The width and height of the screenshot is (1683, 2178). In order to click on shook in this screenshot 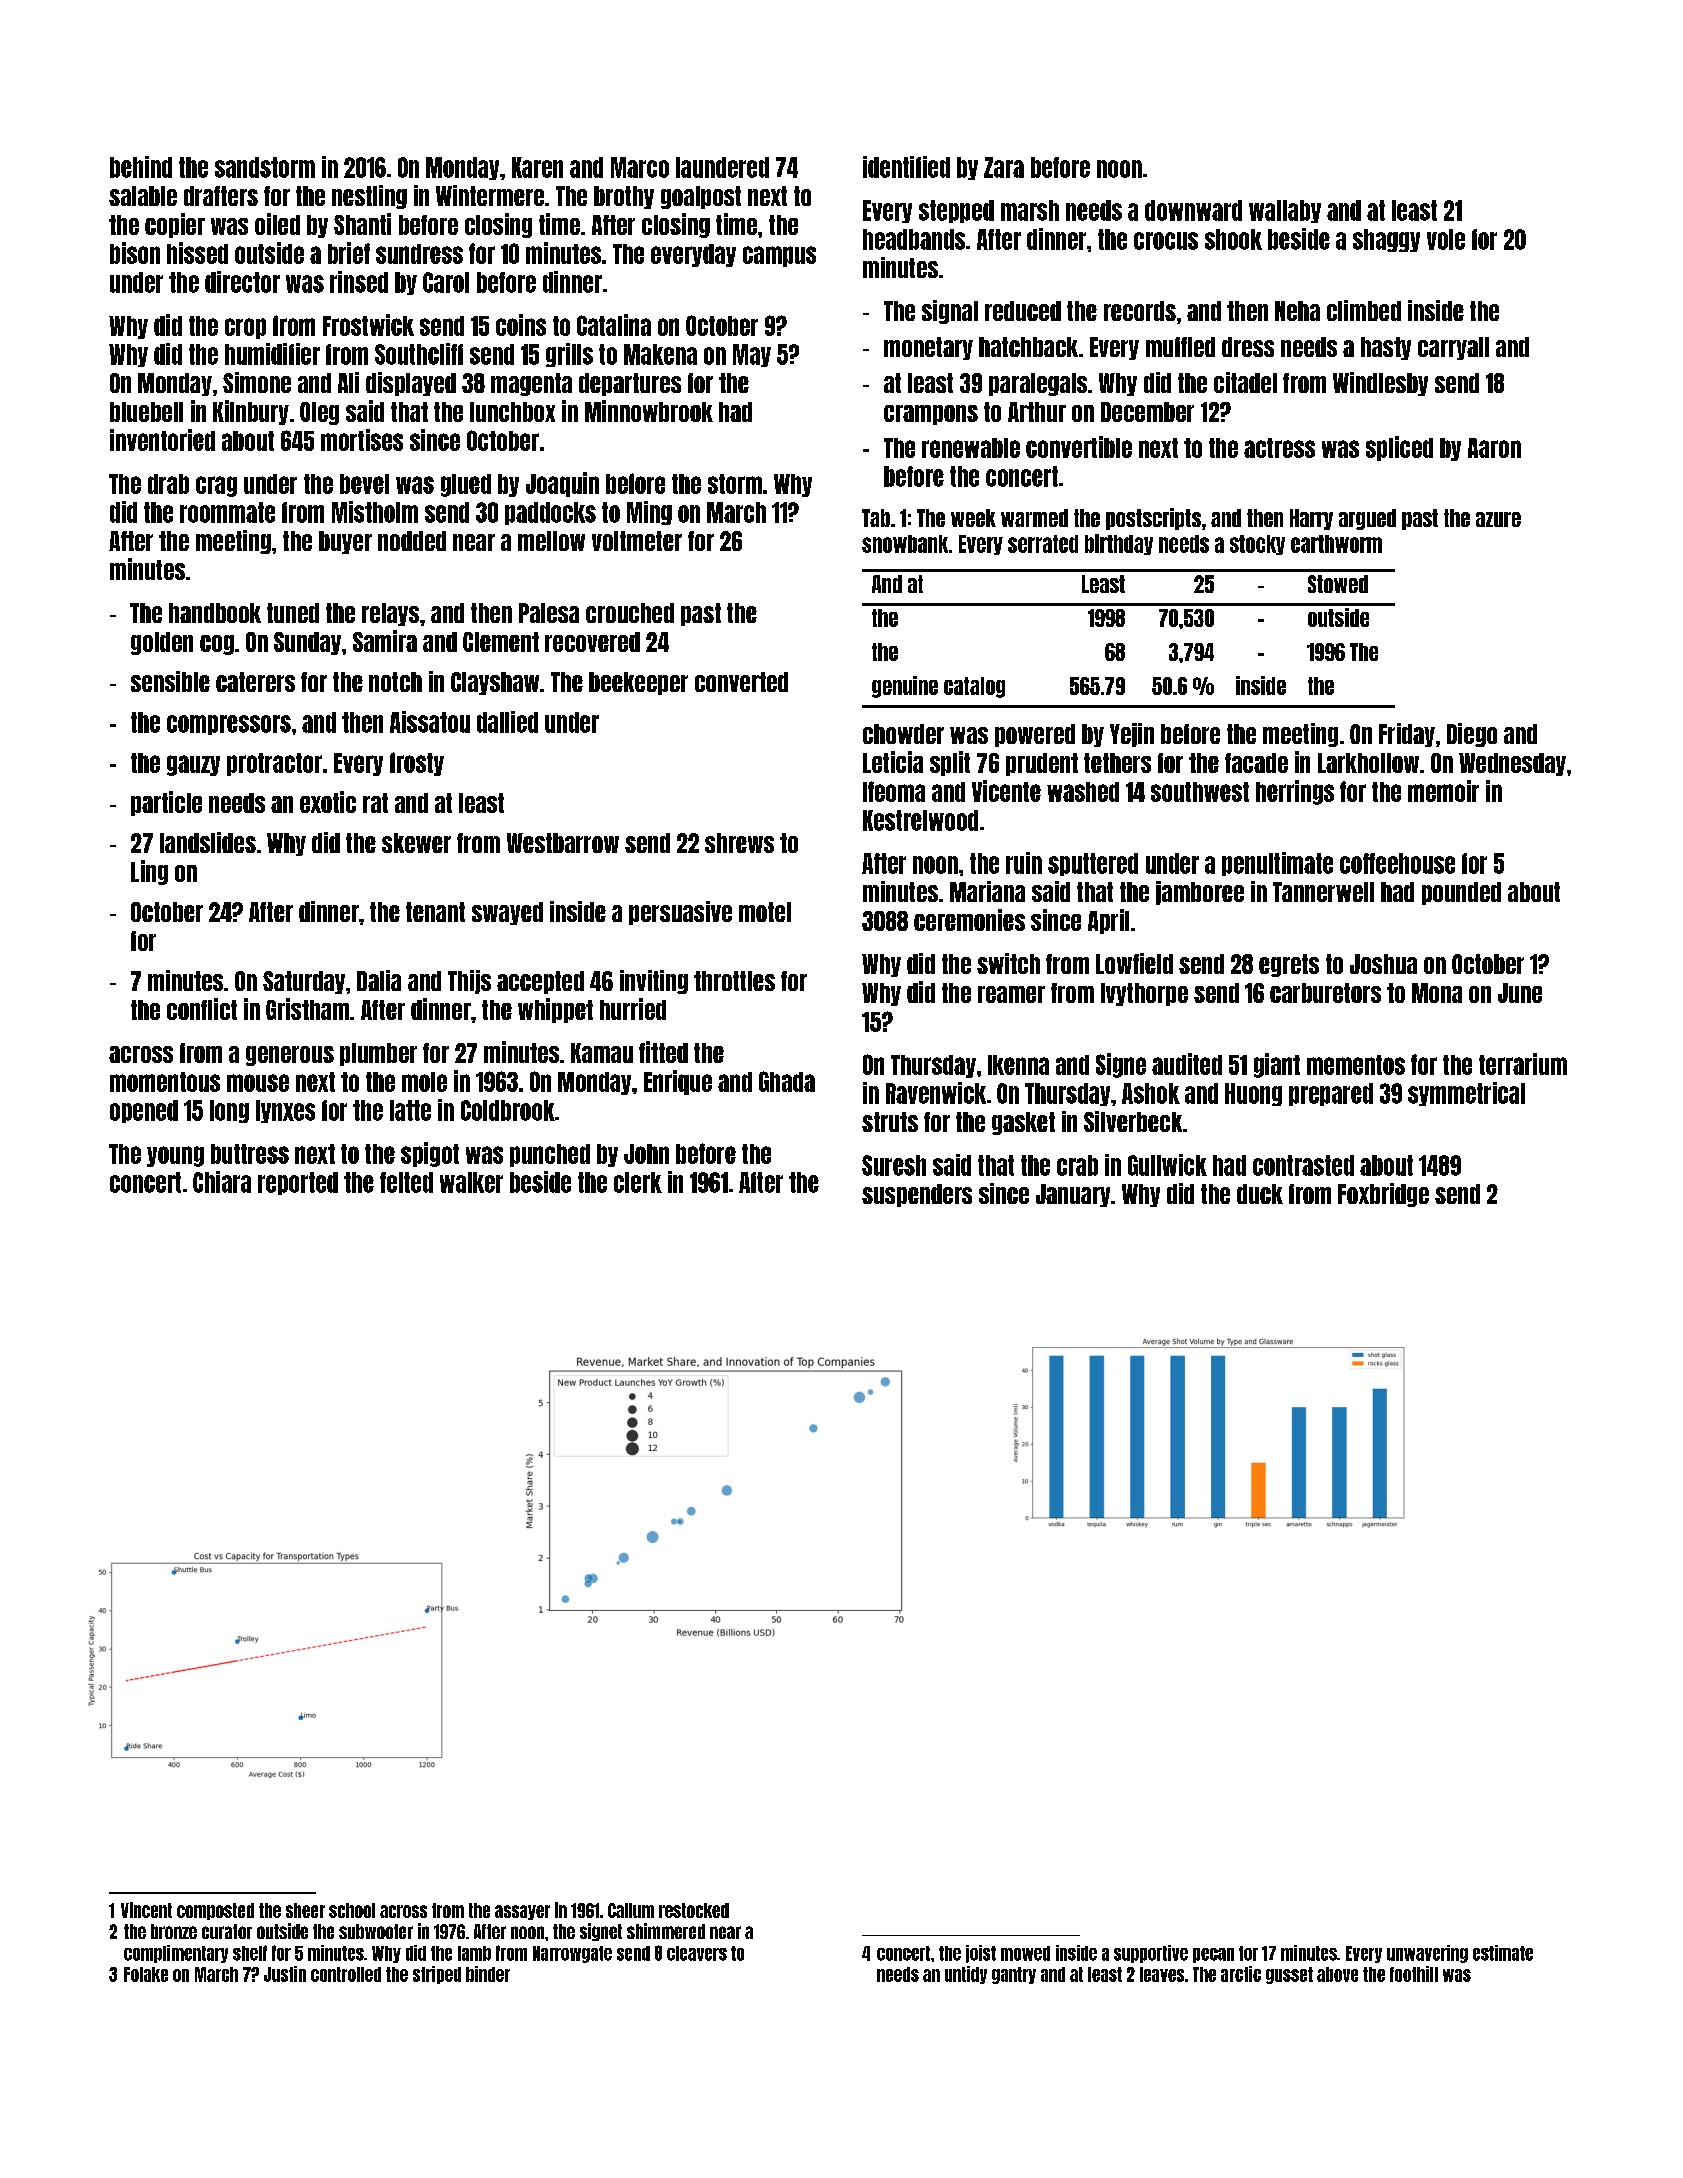, I will do `click(1233, 239)`.
